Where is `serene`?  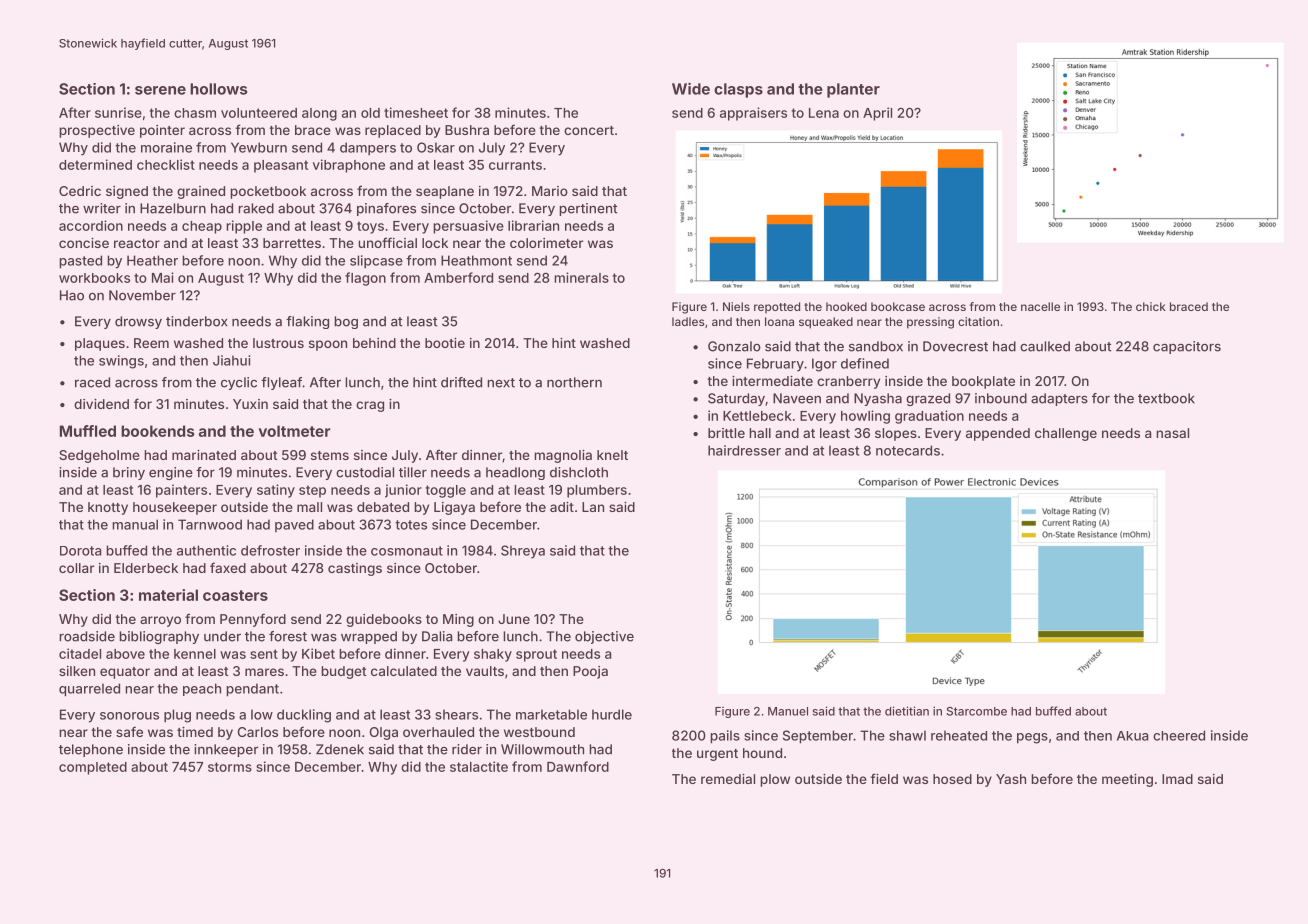 serene is located at coordinates (160, 90).
